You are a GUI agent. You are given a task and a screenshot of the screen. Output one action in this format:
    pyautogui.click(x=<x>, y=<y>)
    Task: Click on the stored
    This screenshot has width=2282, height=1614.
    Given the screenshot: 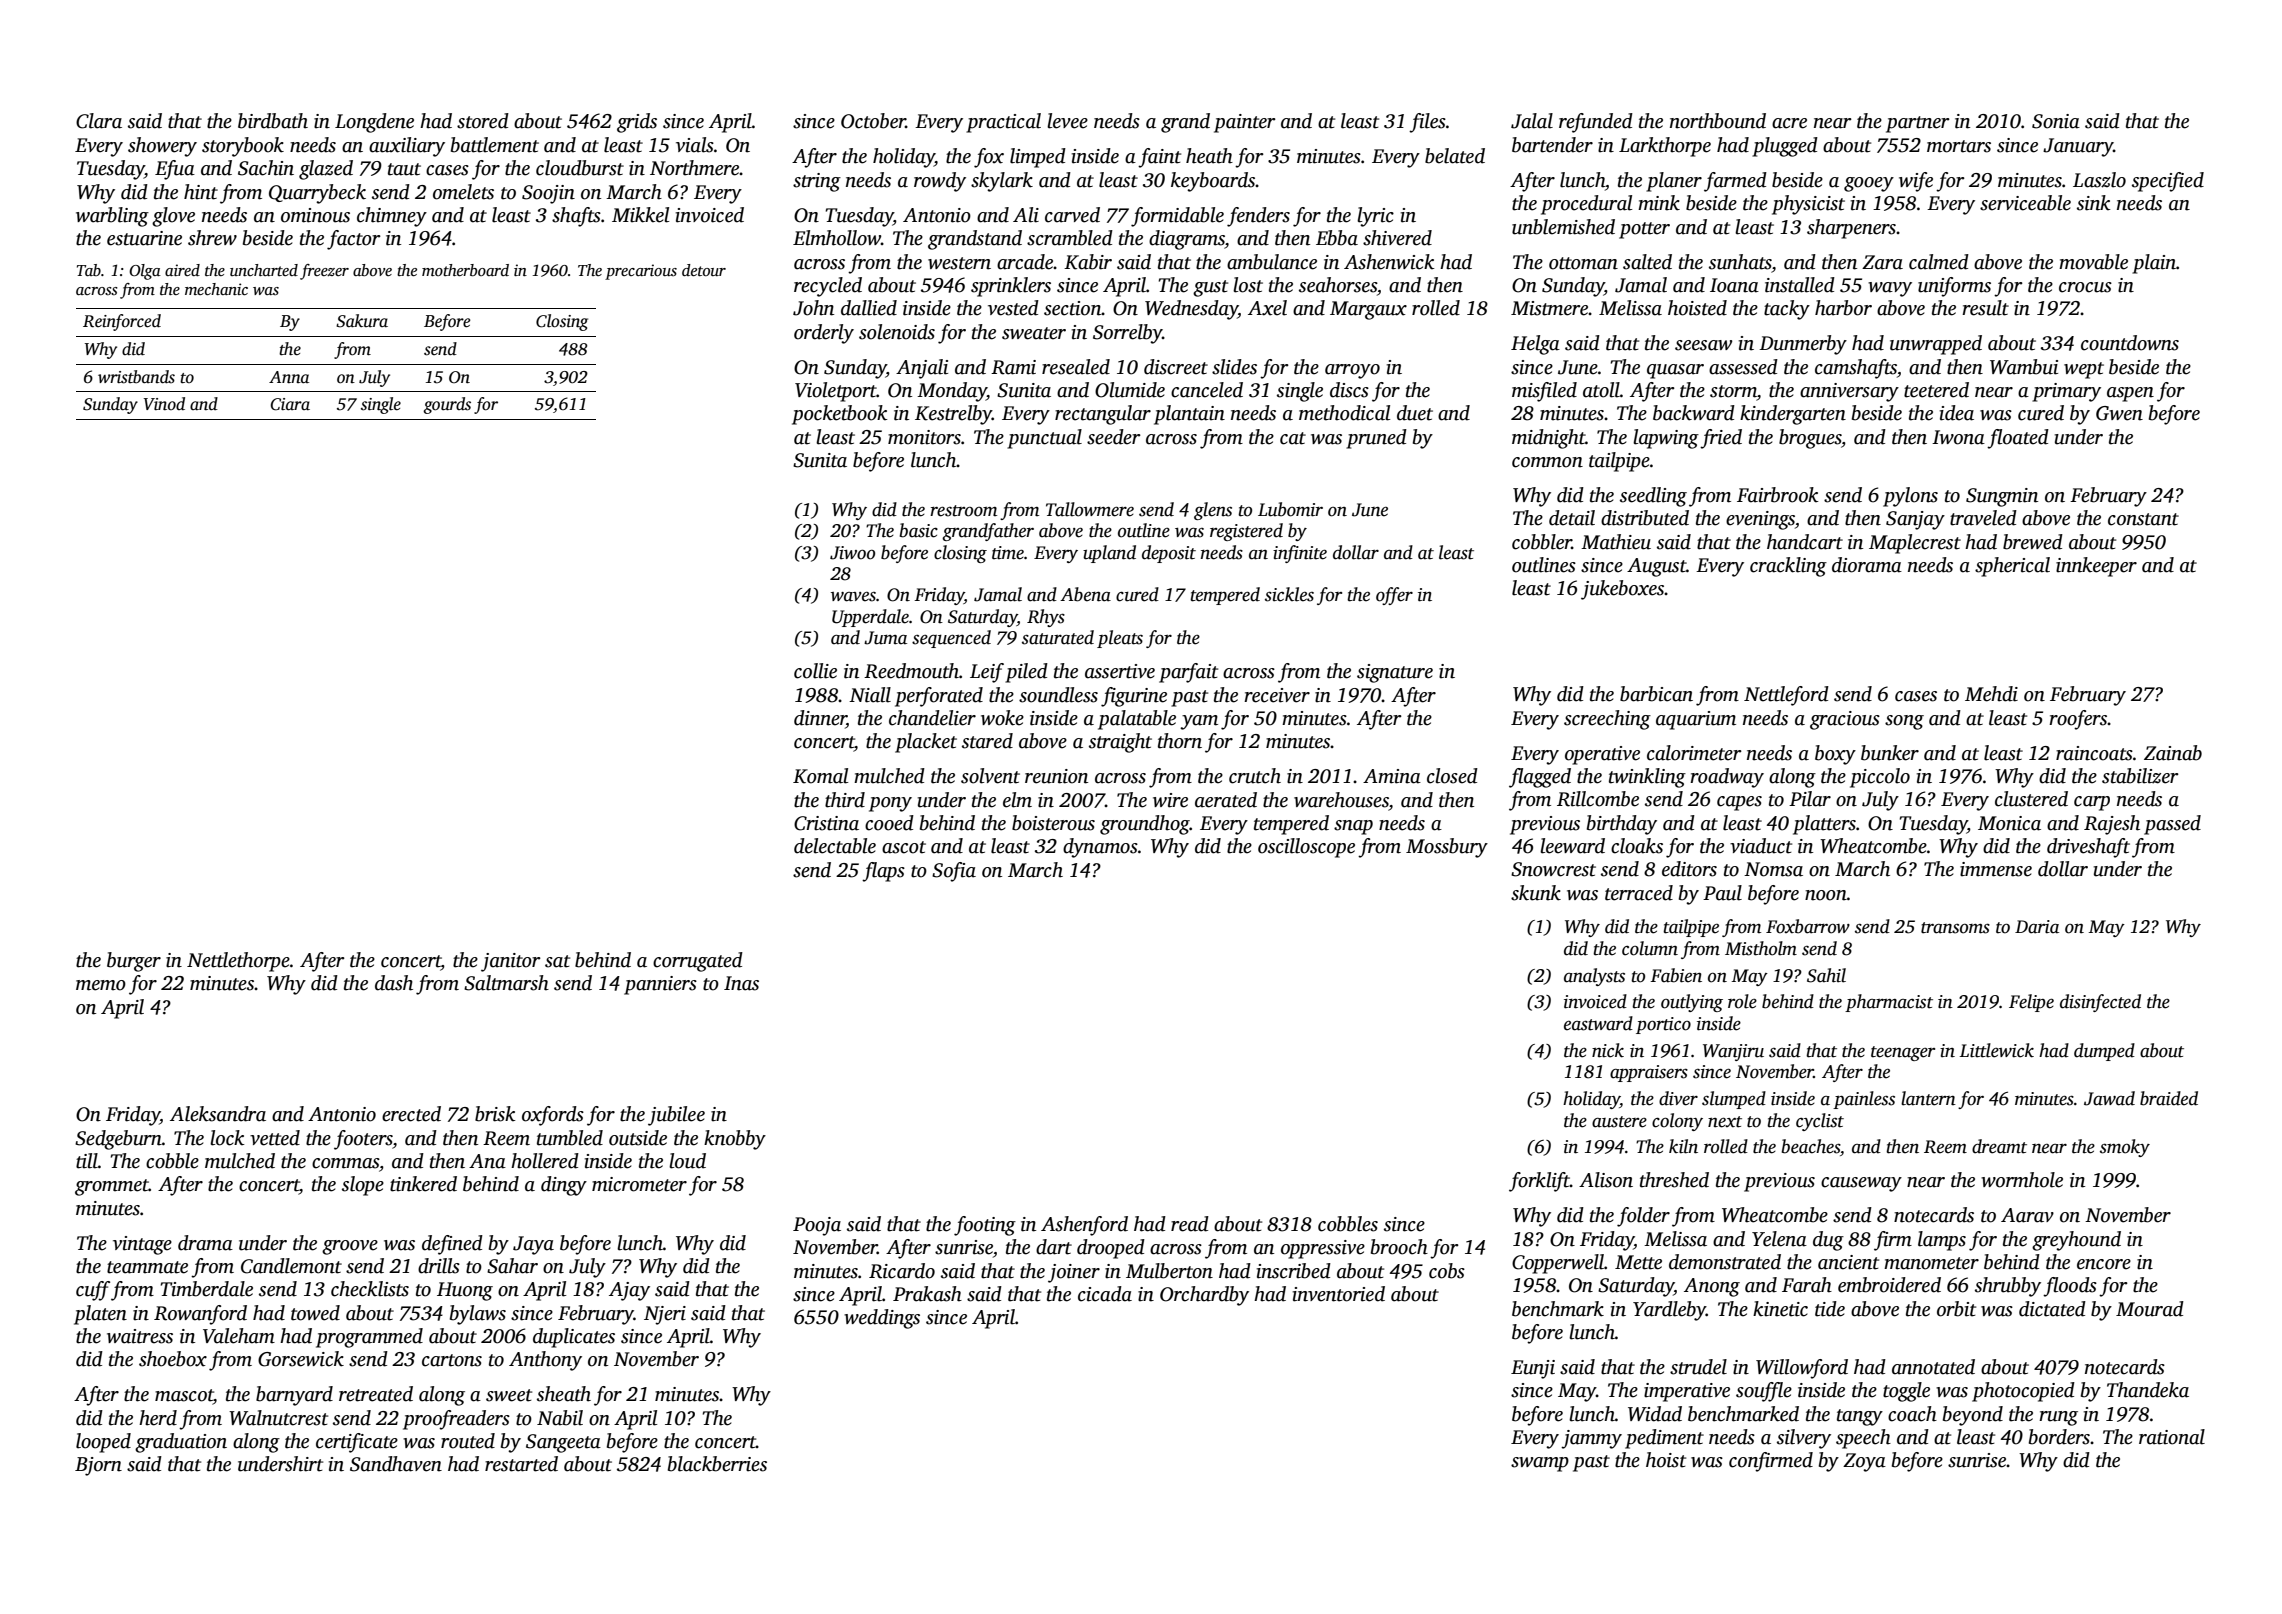 What is the action you would take?
    pyautogui.click(x=483, y=121)
